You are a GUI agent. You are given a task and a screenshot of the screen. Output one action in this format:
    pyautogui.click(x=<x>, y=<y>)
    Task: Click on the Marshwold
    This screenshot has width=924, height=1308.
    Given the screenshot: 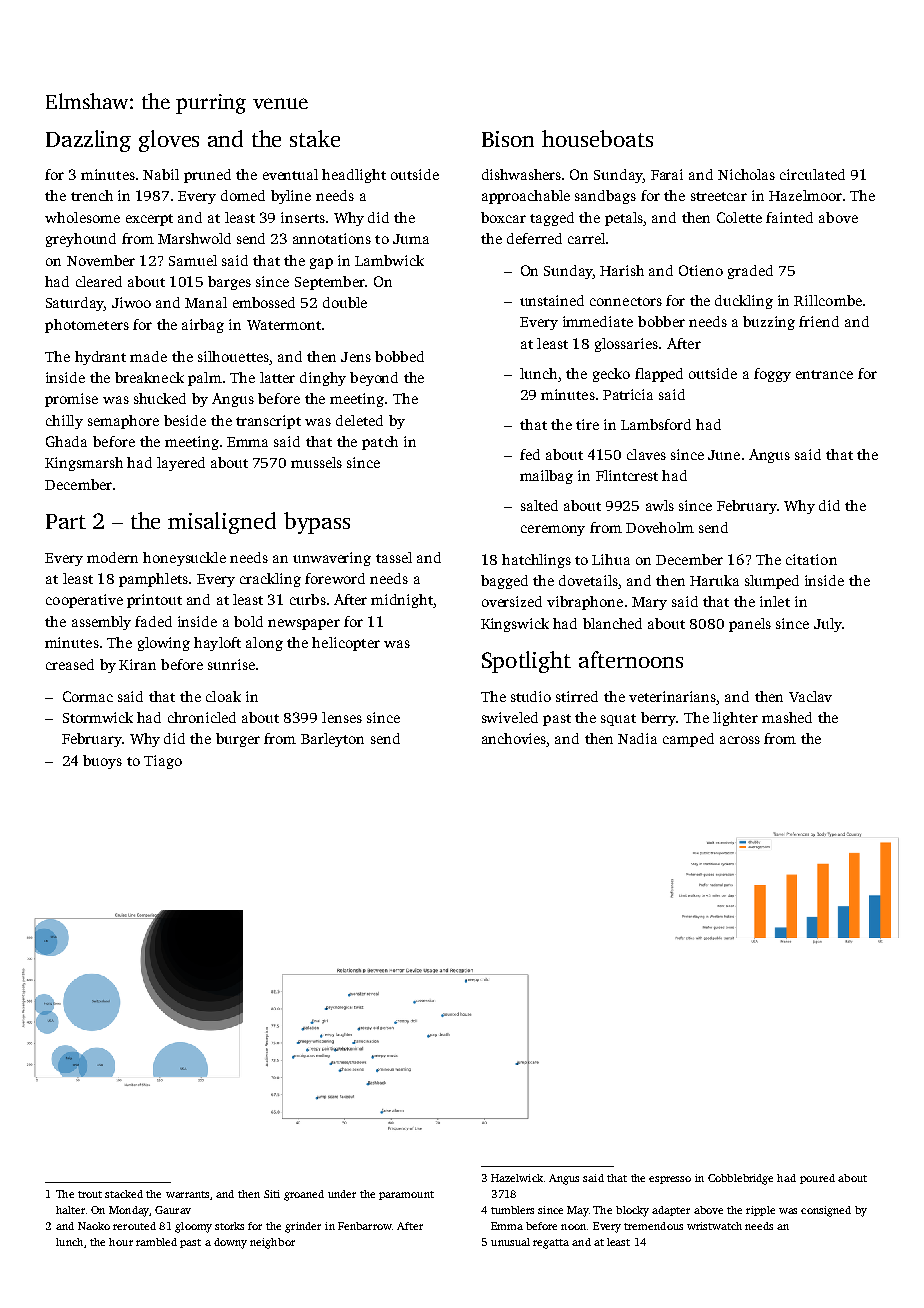 What is the action you would take?
    pyautogui.click(x=194, y=238)
